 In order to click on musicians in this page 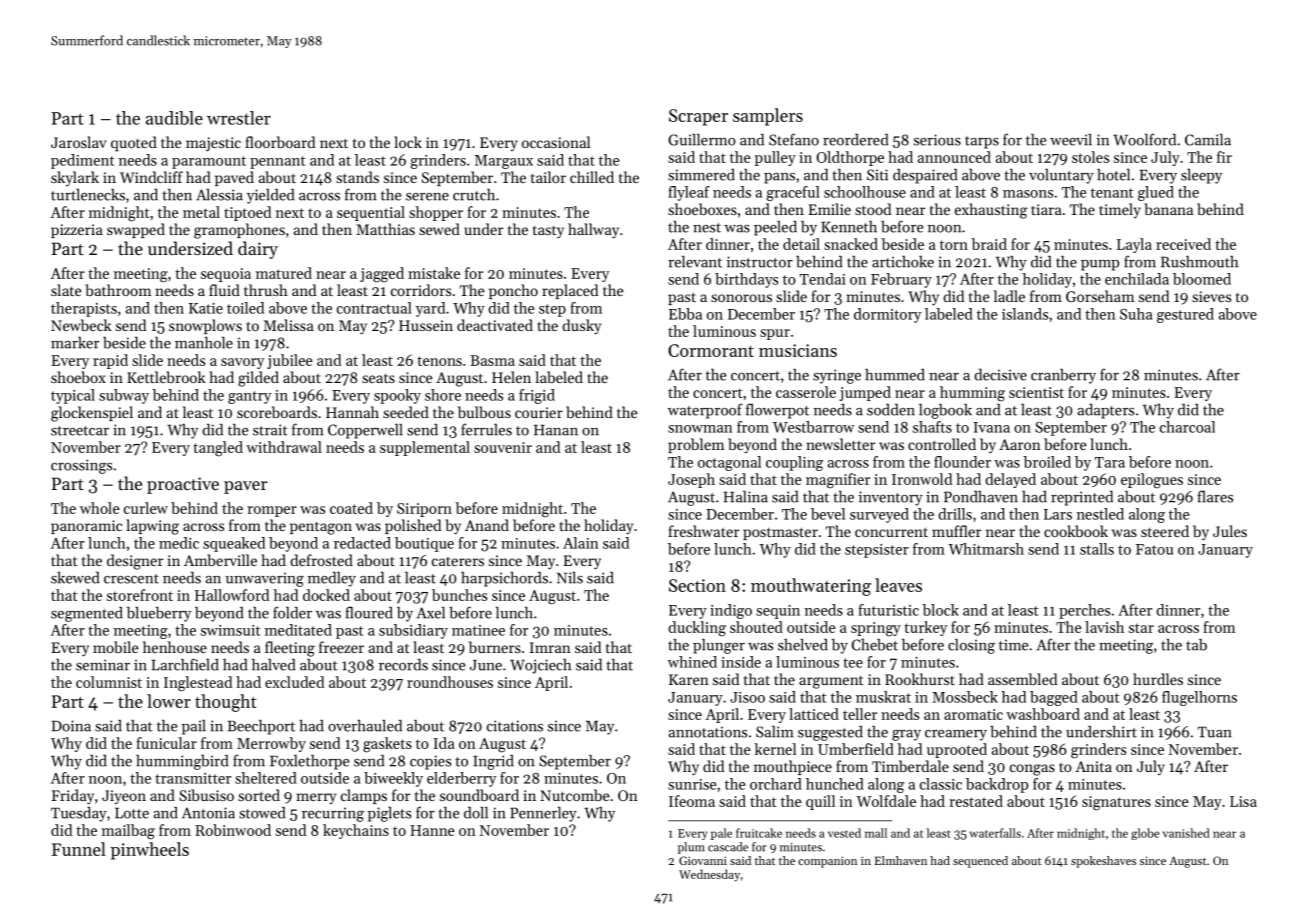, I will do `click(798, 350)`.
